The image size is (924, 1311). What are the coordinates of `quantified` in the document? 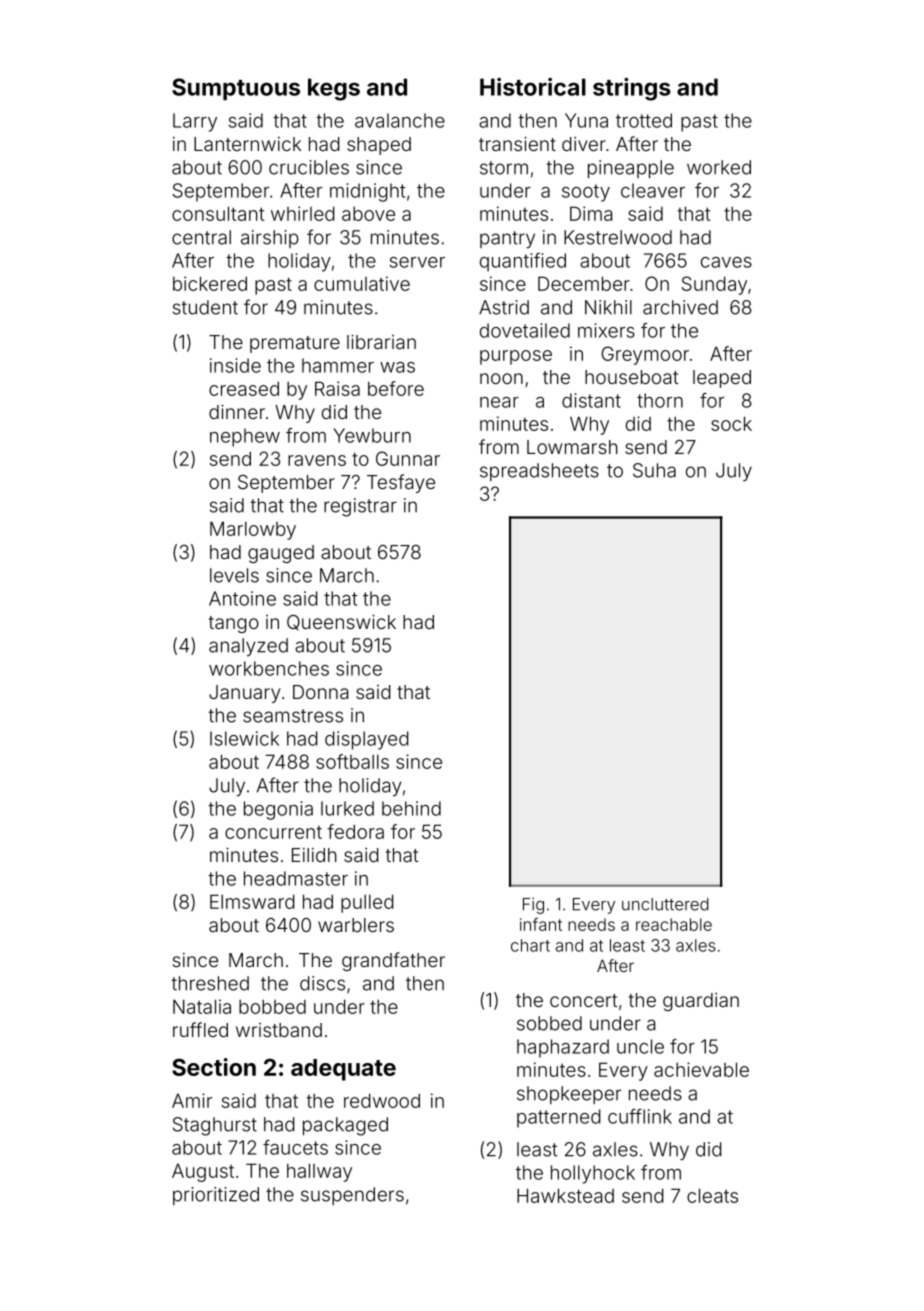 It's located at (523, 262).
